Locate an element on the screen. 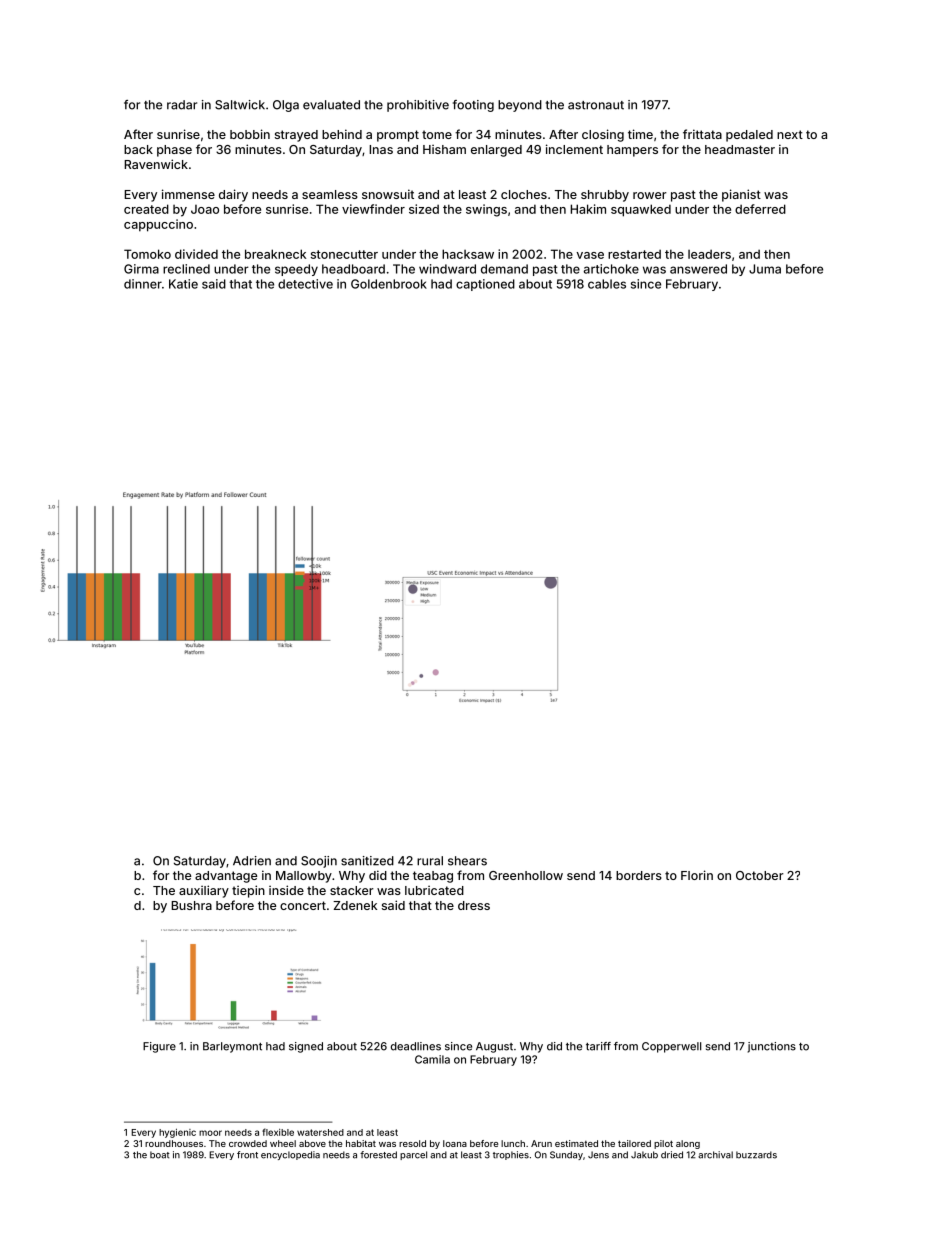 The height and width of the screenshot is (1233, 952). trophies is located at coordinates (511, 1155).
